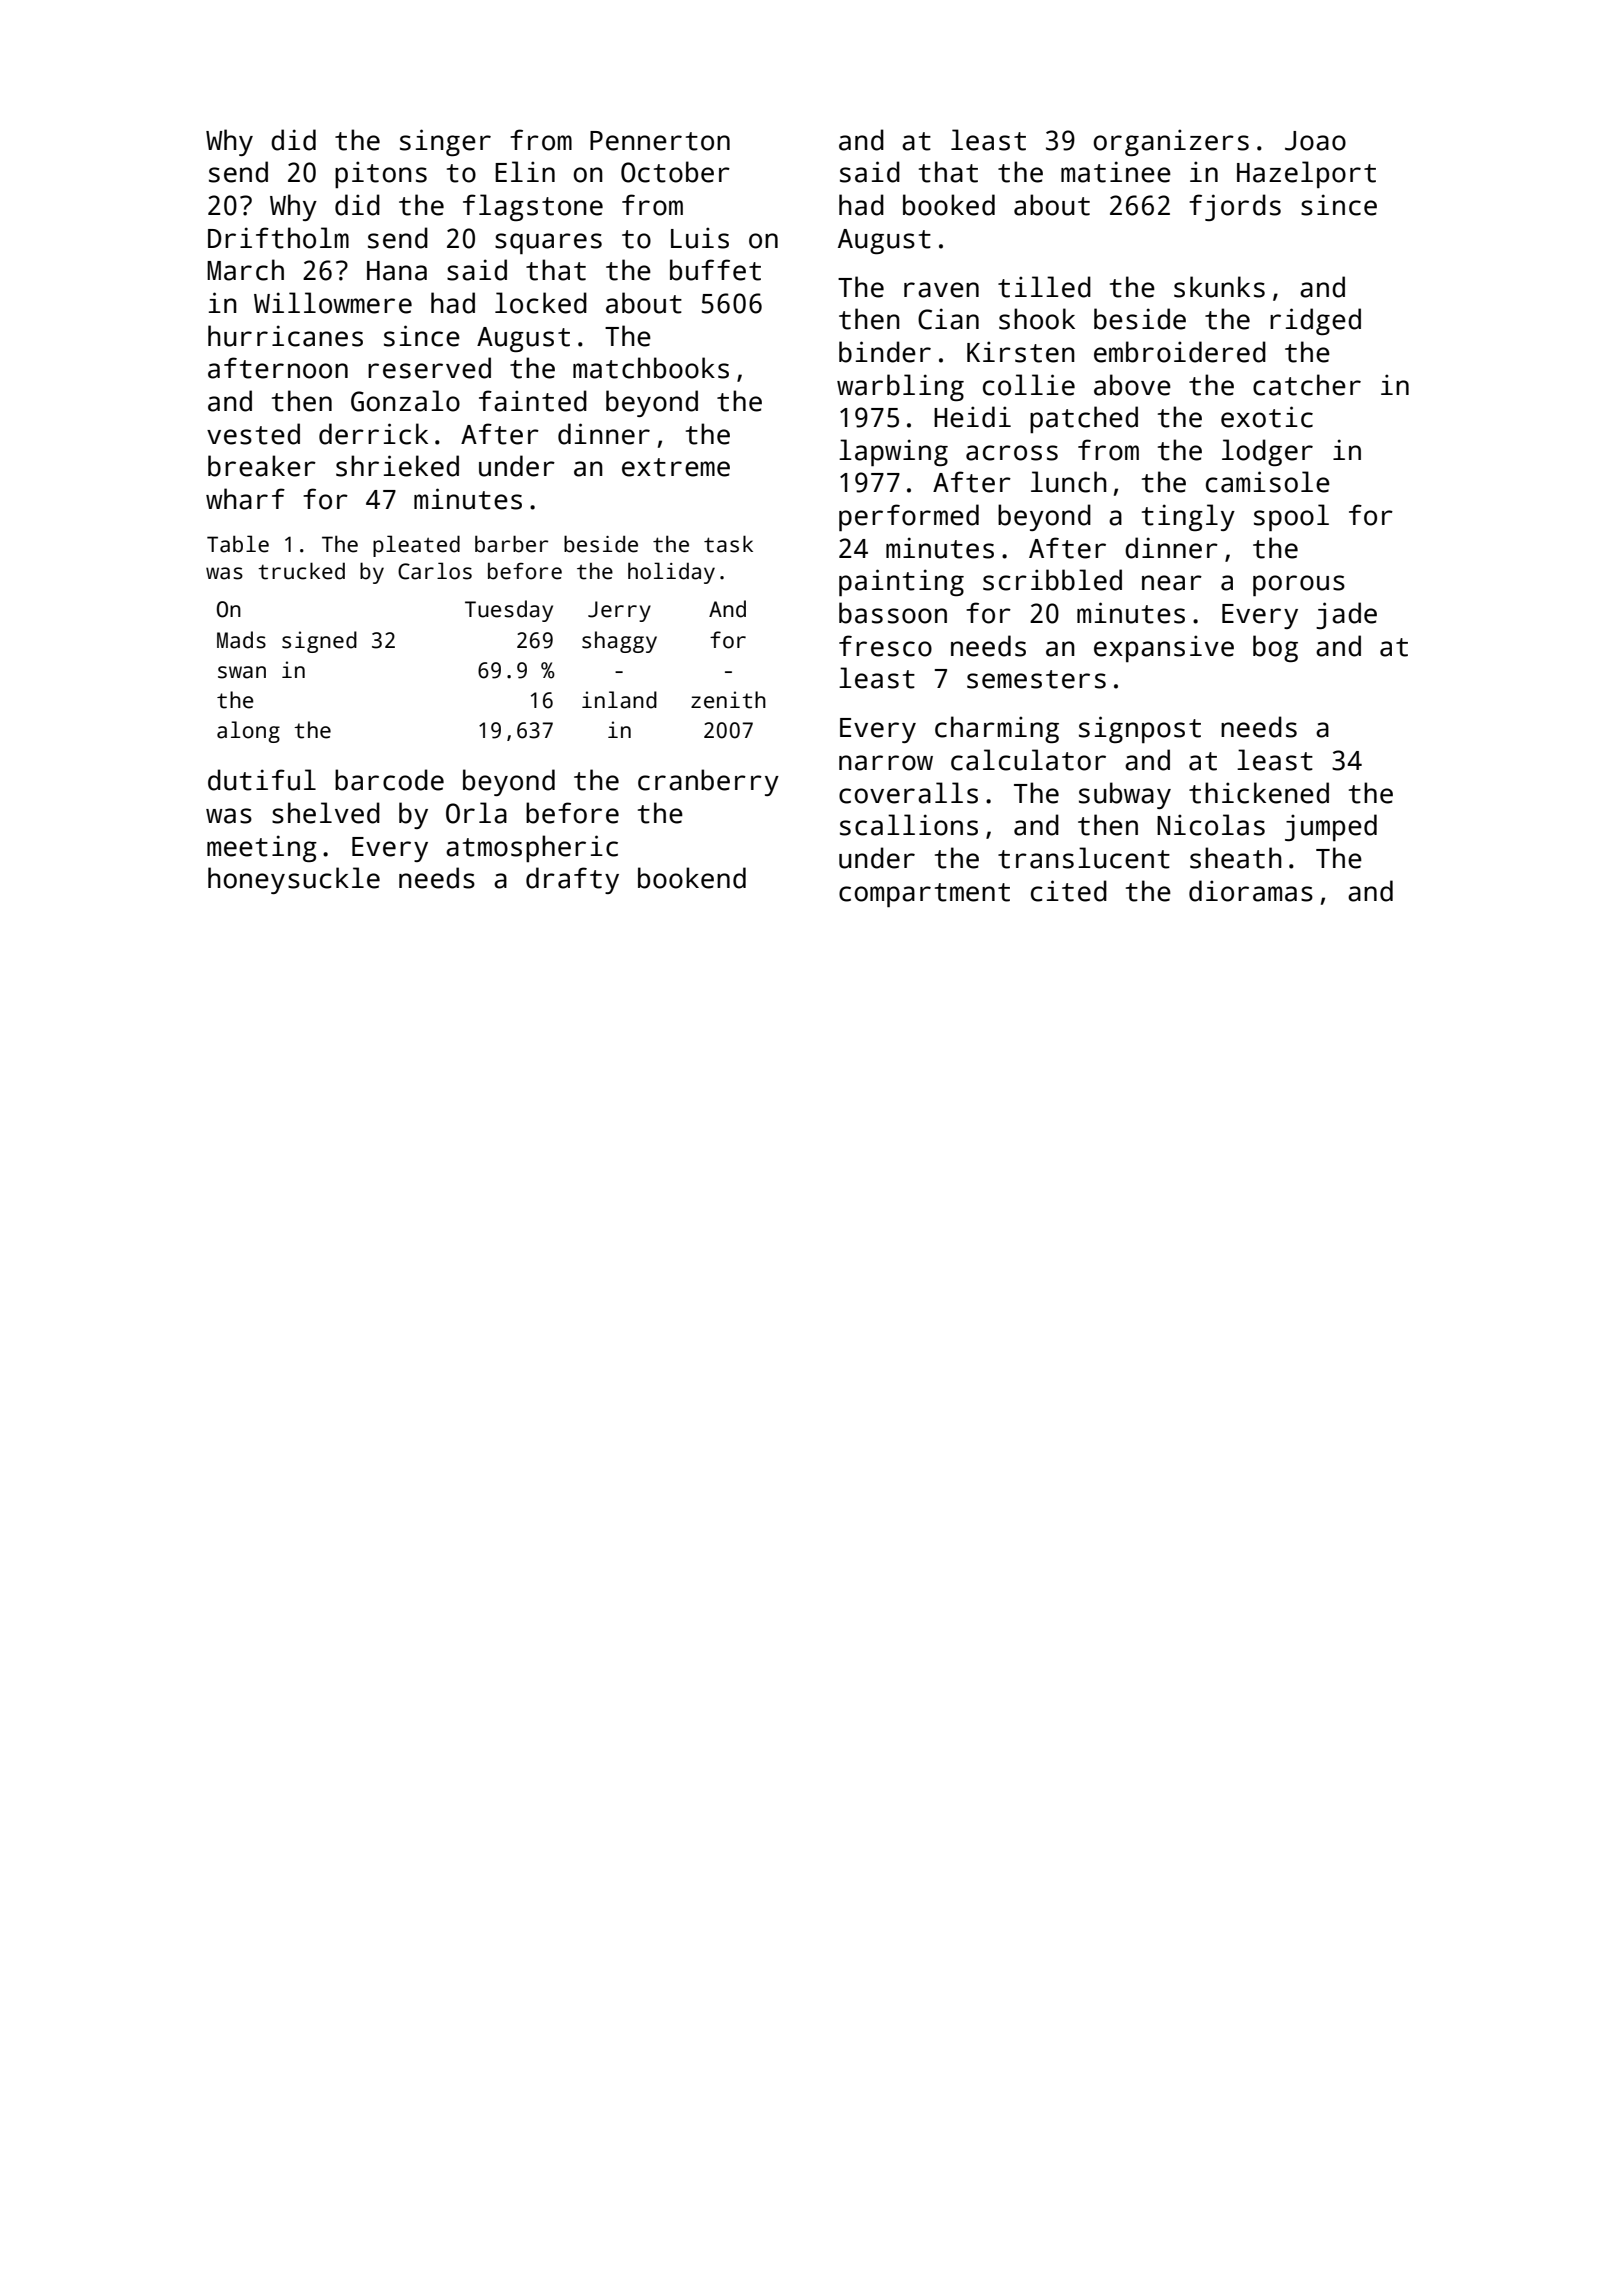 Image resolution: width=1620 pixels, height=2292 pixels. I want to click on extreme, so click(676, 467).
